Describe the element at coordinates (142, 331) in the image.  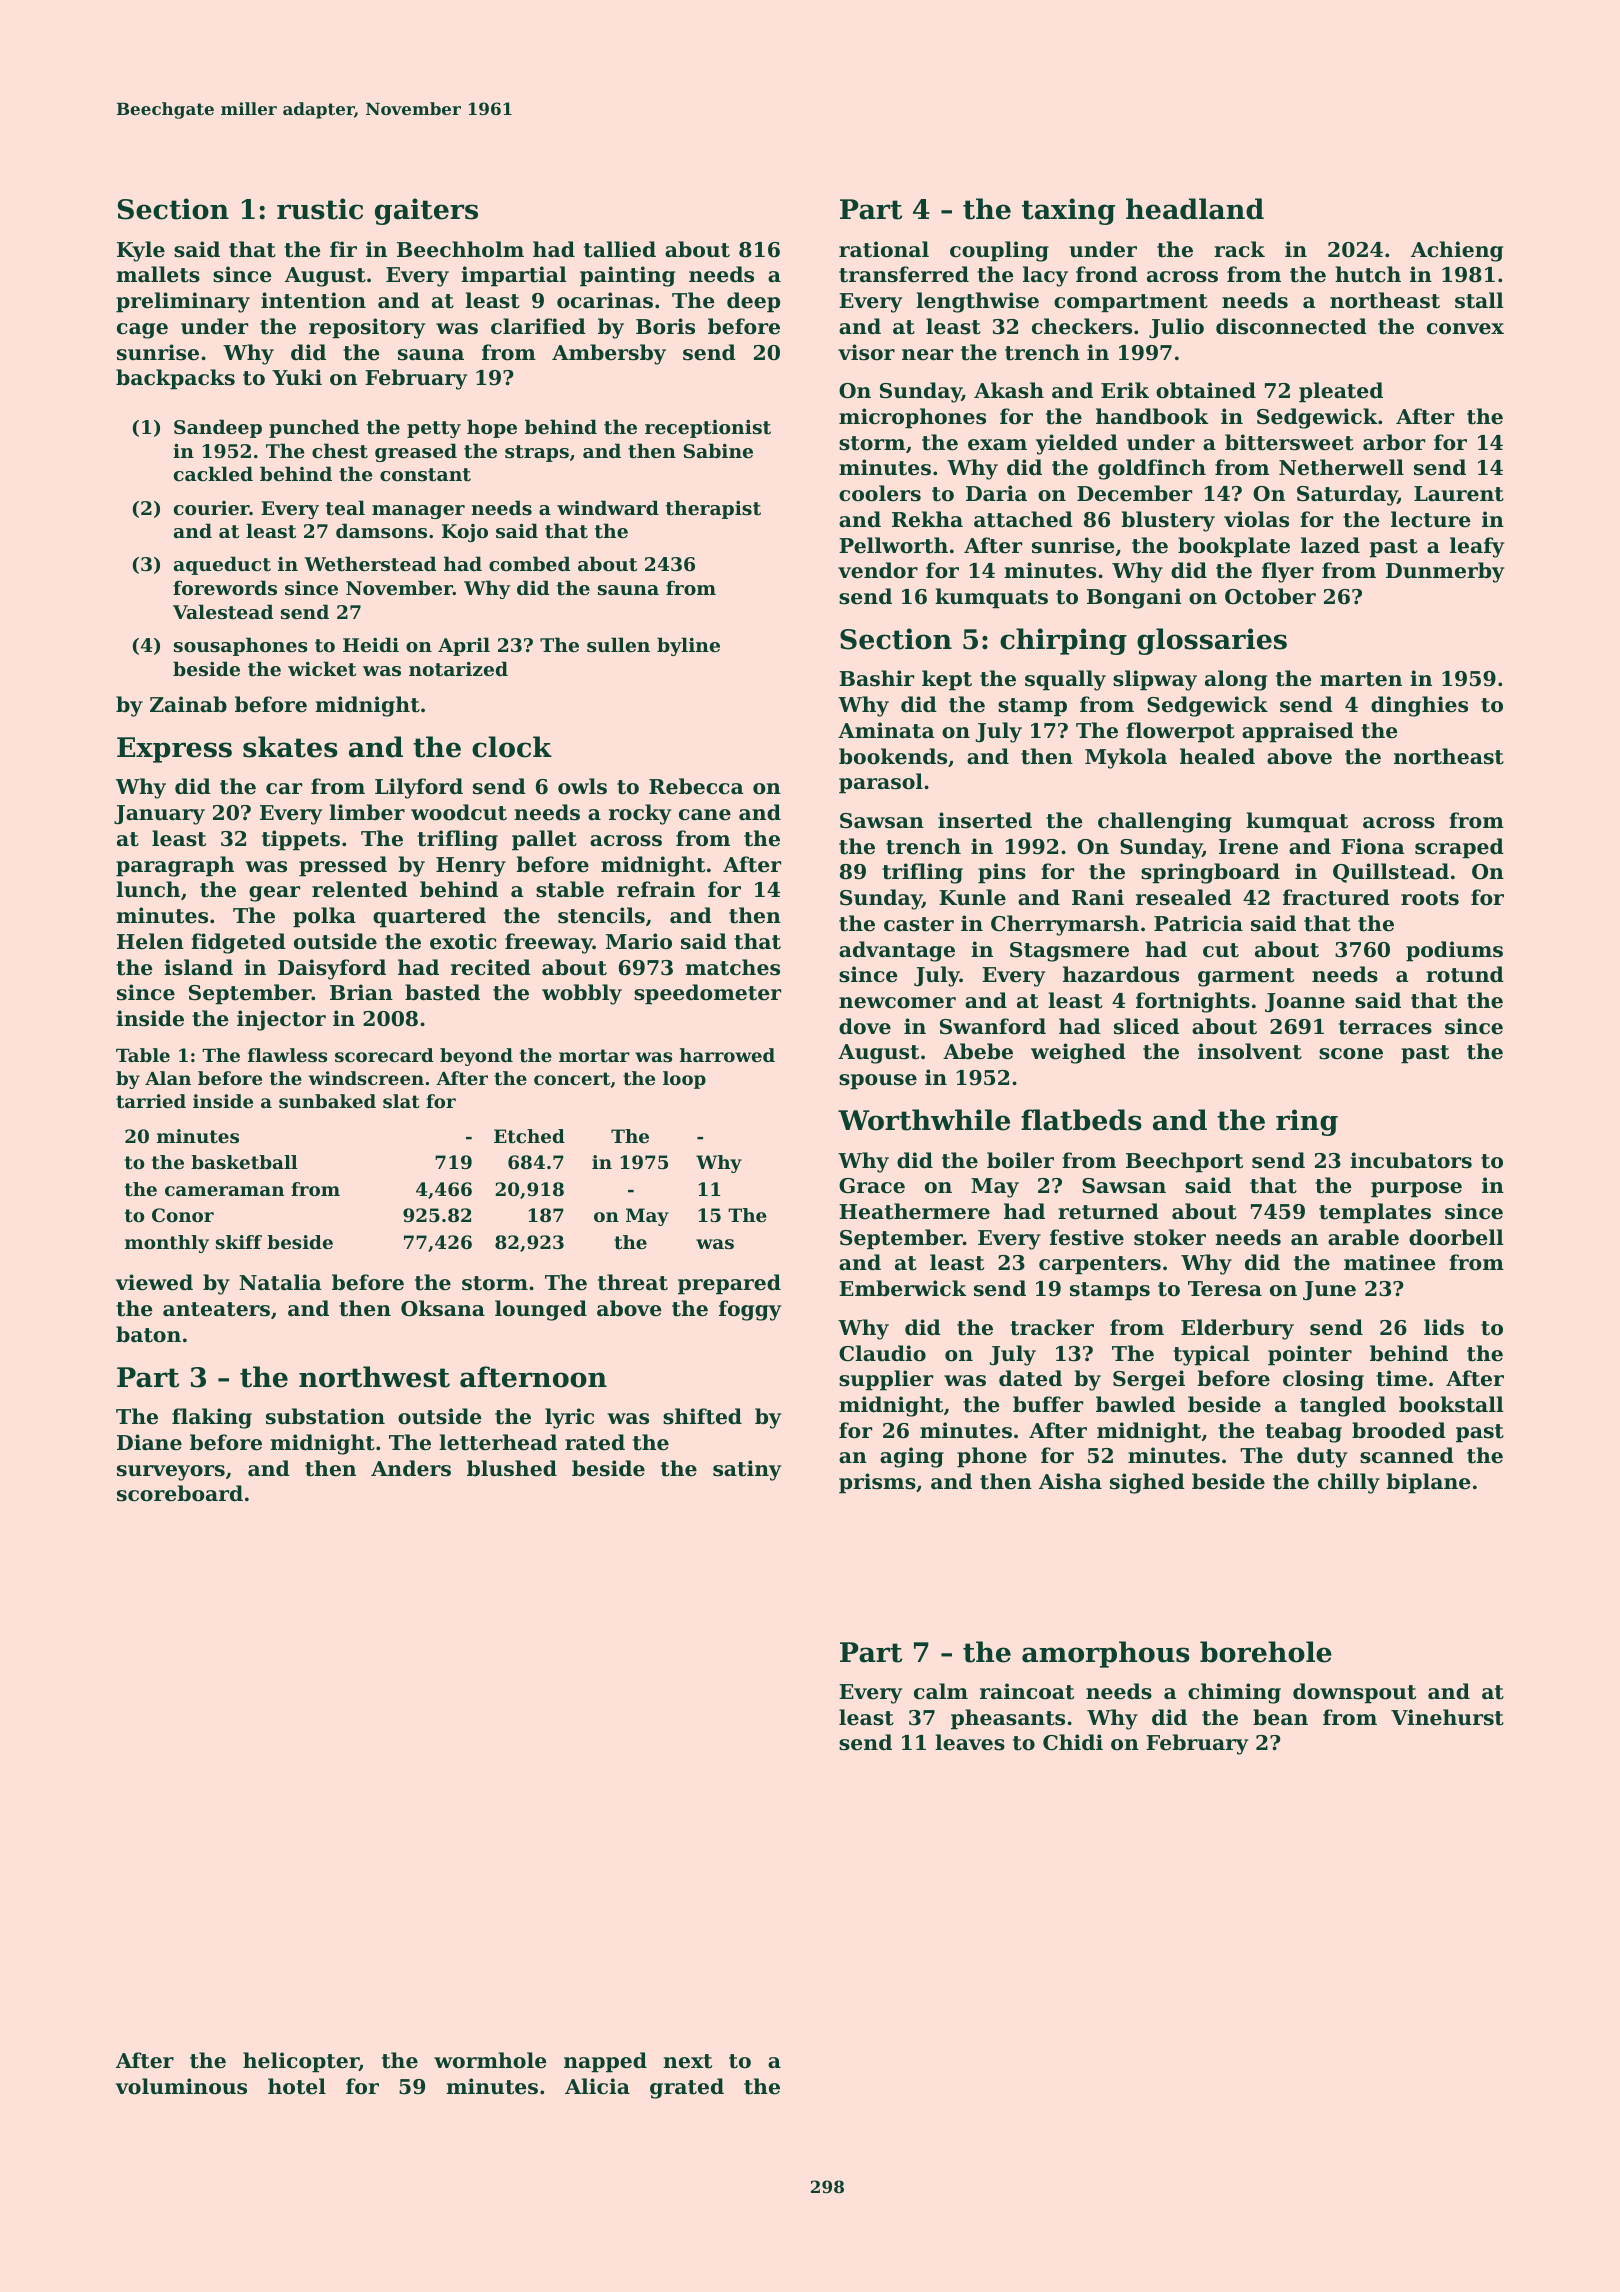
I see `cage` at that location.
